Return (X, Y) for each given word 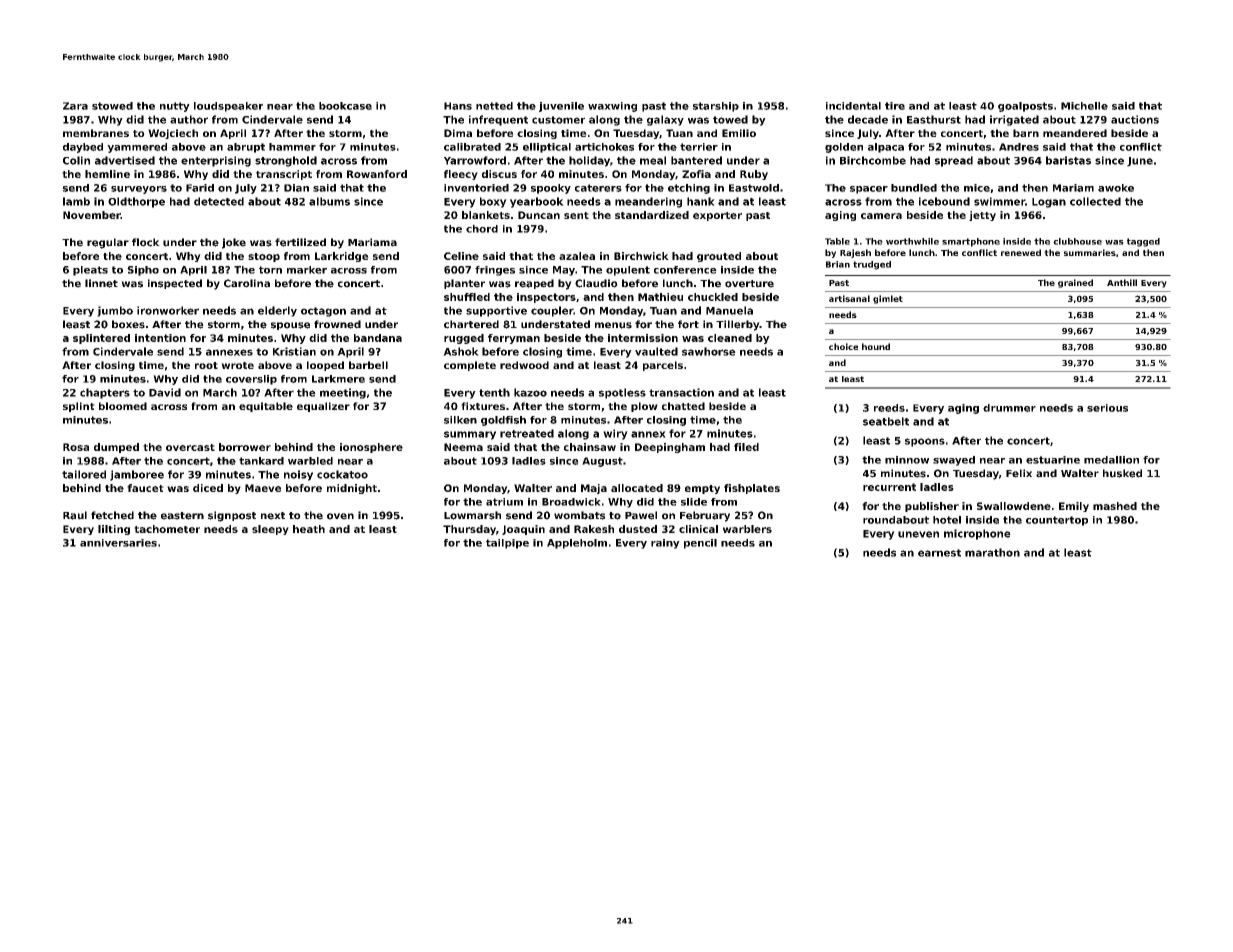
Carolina (247, 283)
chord (482, 229)
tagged (1143, 242)
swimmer (999, 201)
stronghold (286, 161)
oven (340, 516)
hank (701, 201)
